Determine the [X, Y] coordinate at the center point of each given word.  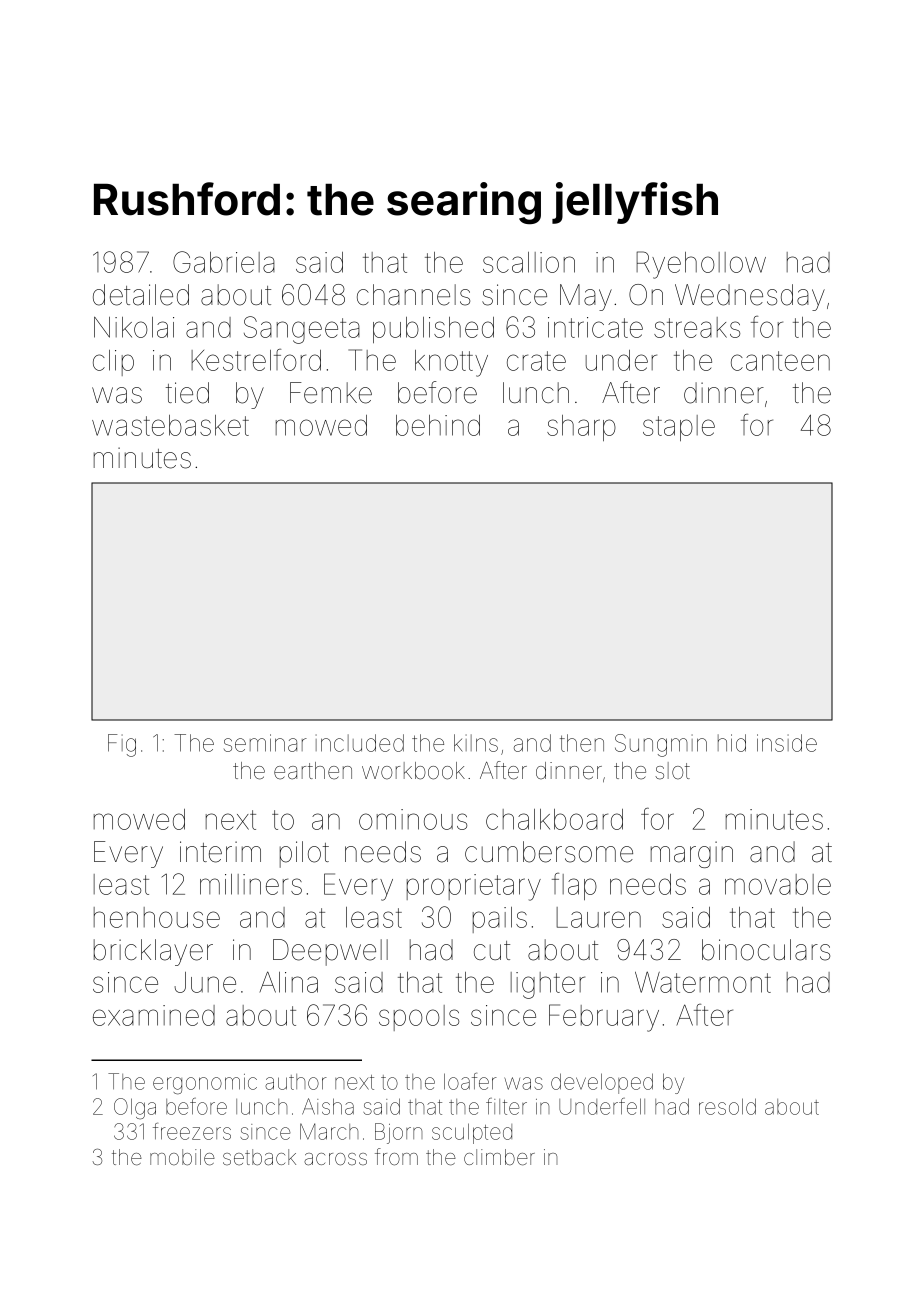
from [396, 1156]
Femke [331, 393]
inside [787, 743]
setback [259, 1157]
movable [778, 884]
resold [727, 1106]
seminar [265, 743]
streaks [697, 327]
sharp [581, 428]
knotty [451, 363]
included [360, 743]
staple [679, 428]
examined [154, 1015]
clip [113, 363]
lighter [548, 985]
